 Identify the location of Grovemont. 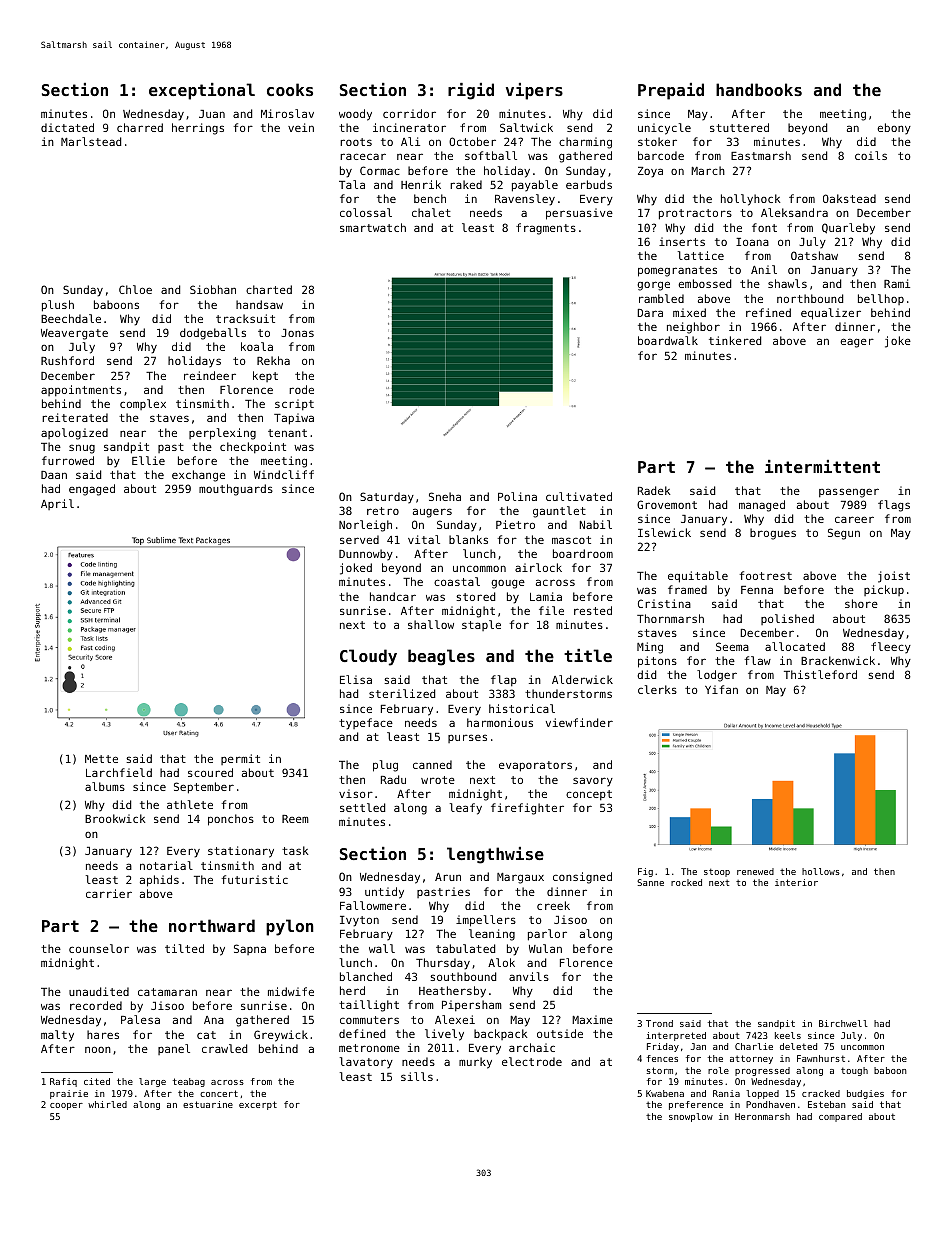
(667, 504).
